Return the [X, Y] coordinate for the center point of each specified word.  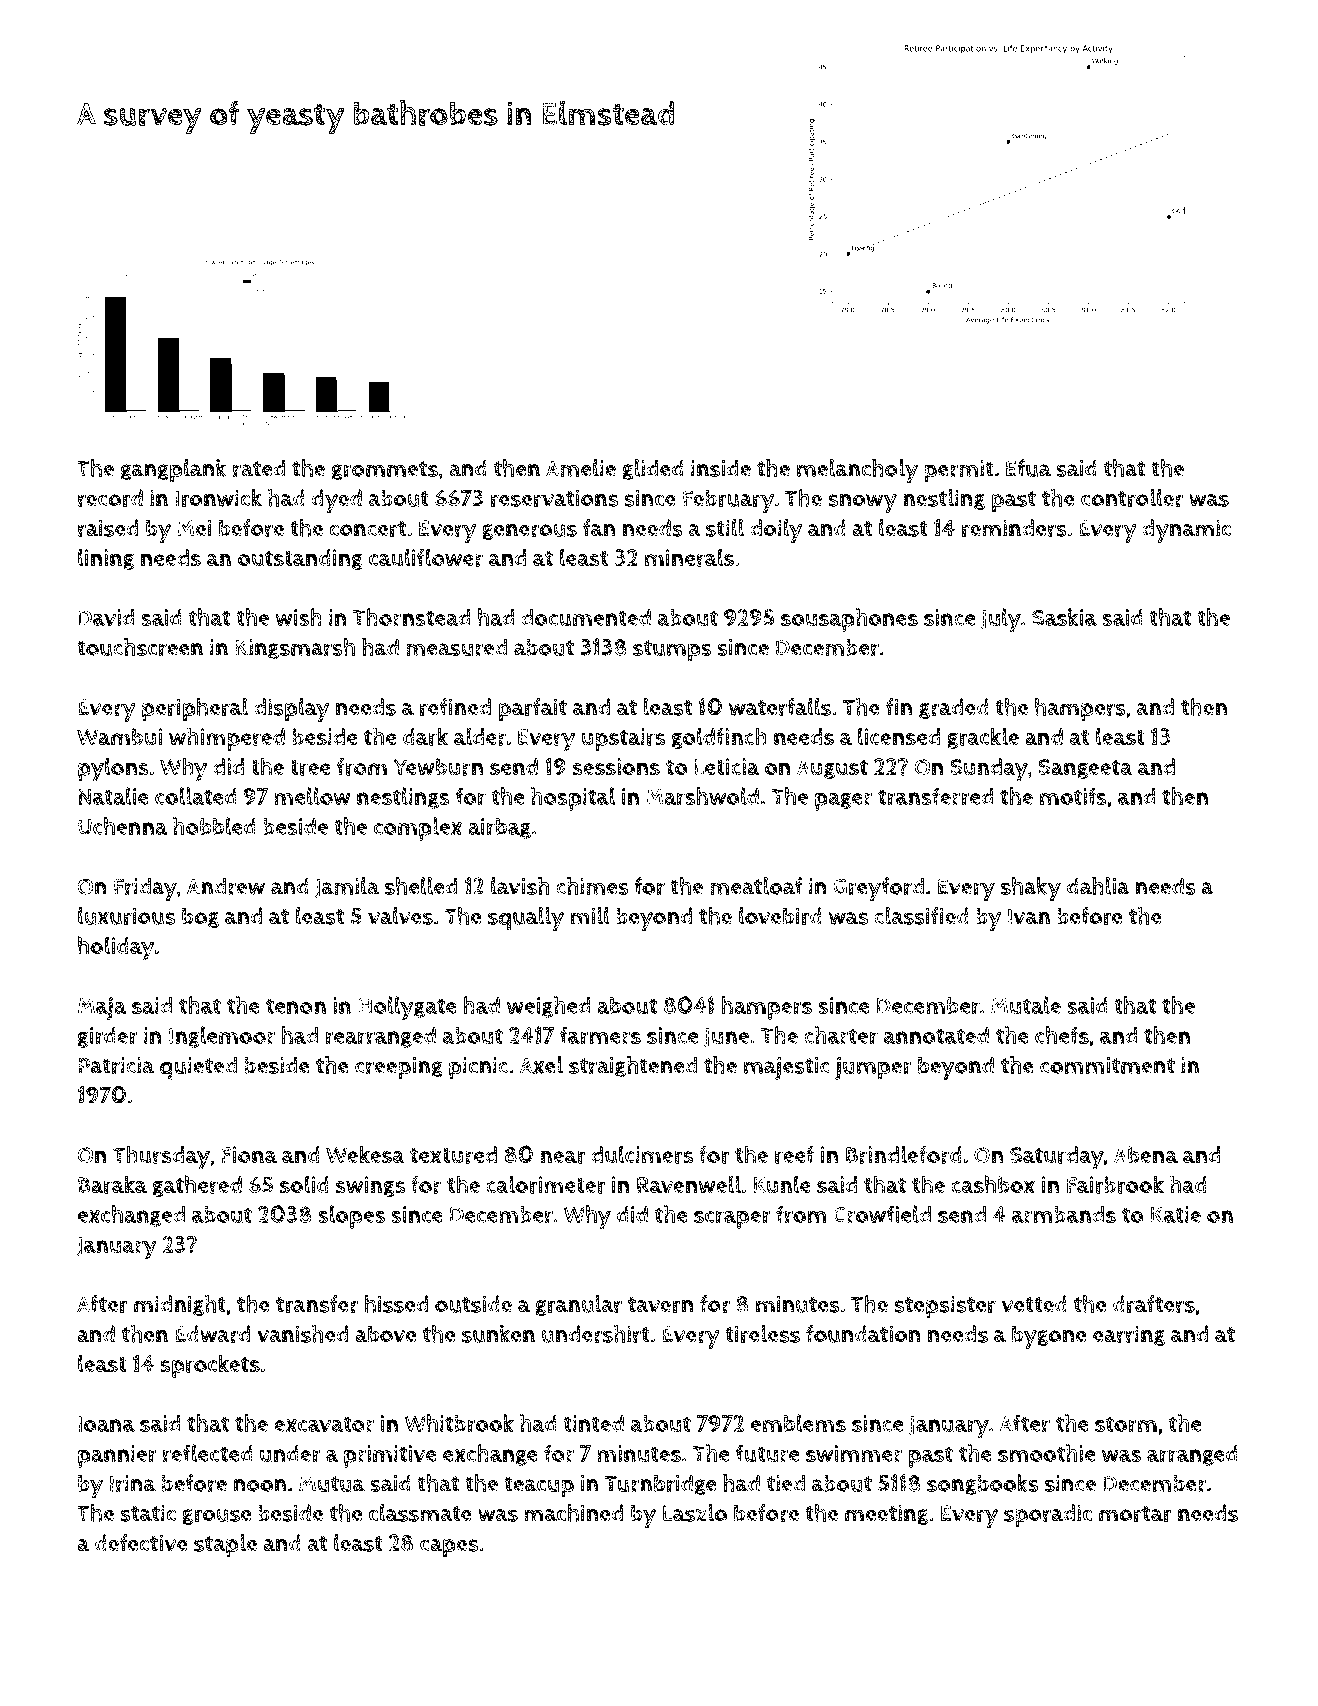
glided [653, 470]
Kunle [782, 1184]
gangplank [173, 471]
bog [200, 917]
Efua [1028, 468]
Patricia [116, 1065]
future [767, 1453]
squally [526, 919]
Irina [133, 1483]
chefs [1062, 1035]
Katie [1176, 1214]
